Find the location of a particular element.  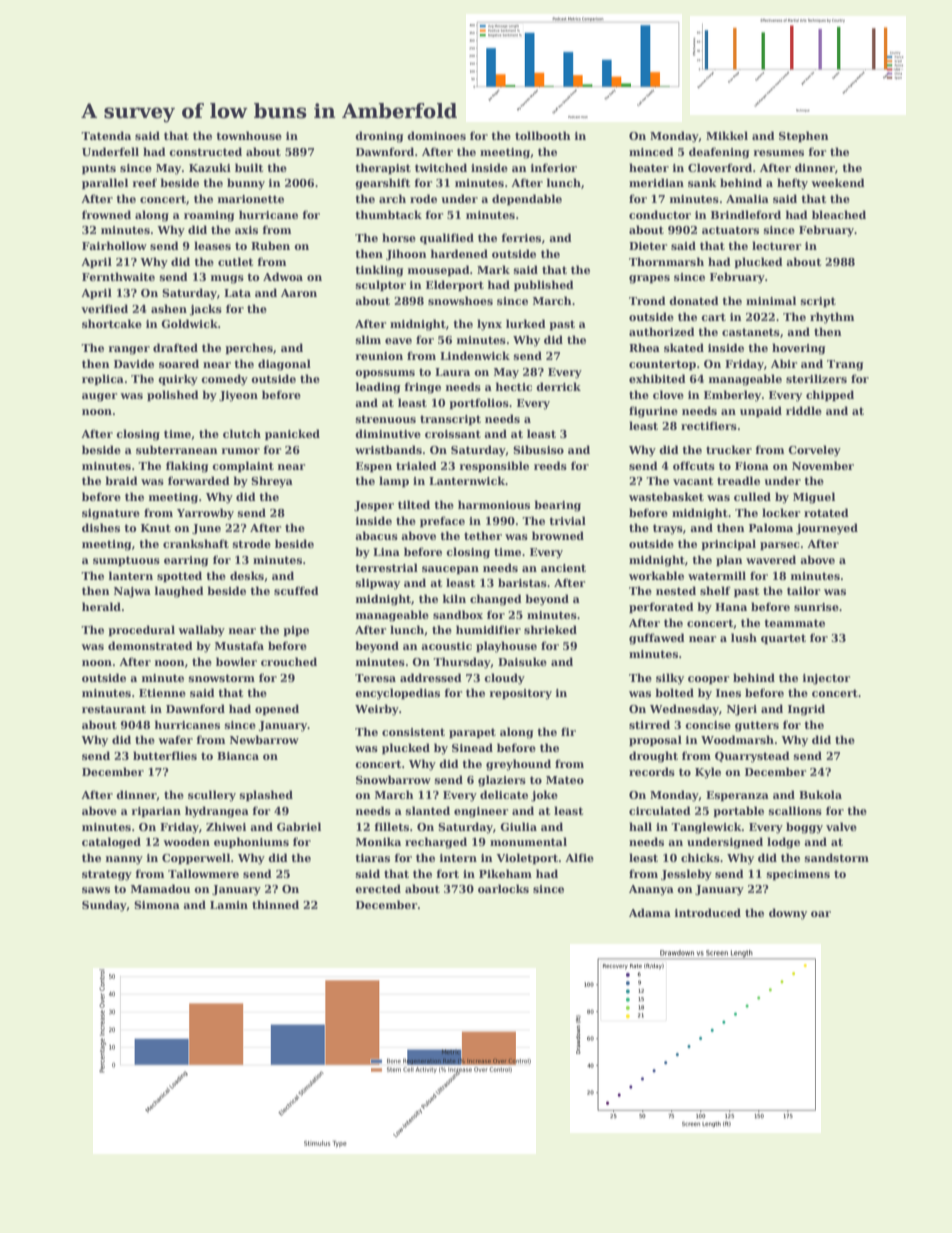

diagonal is located at coordinates (284, 365).
